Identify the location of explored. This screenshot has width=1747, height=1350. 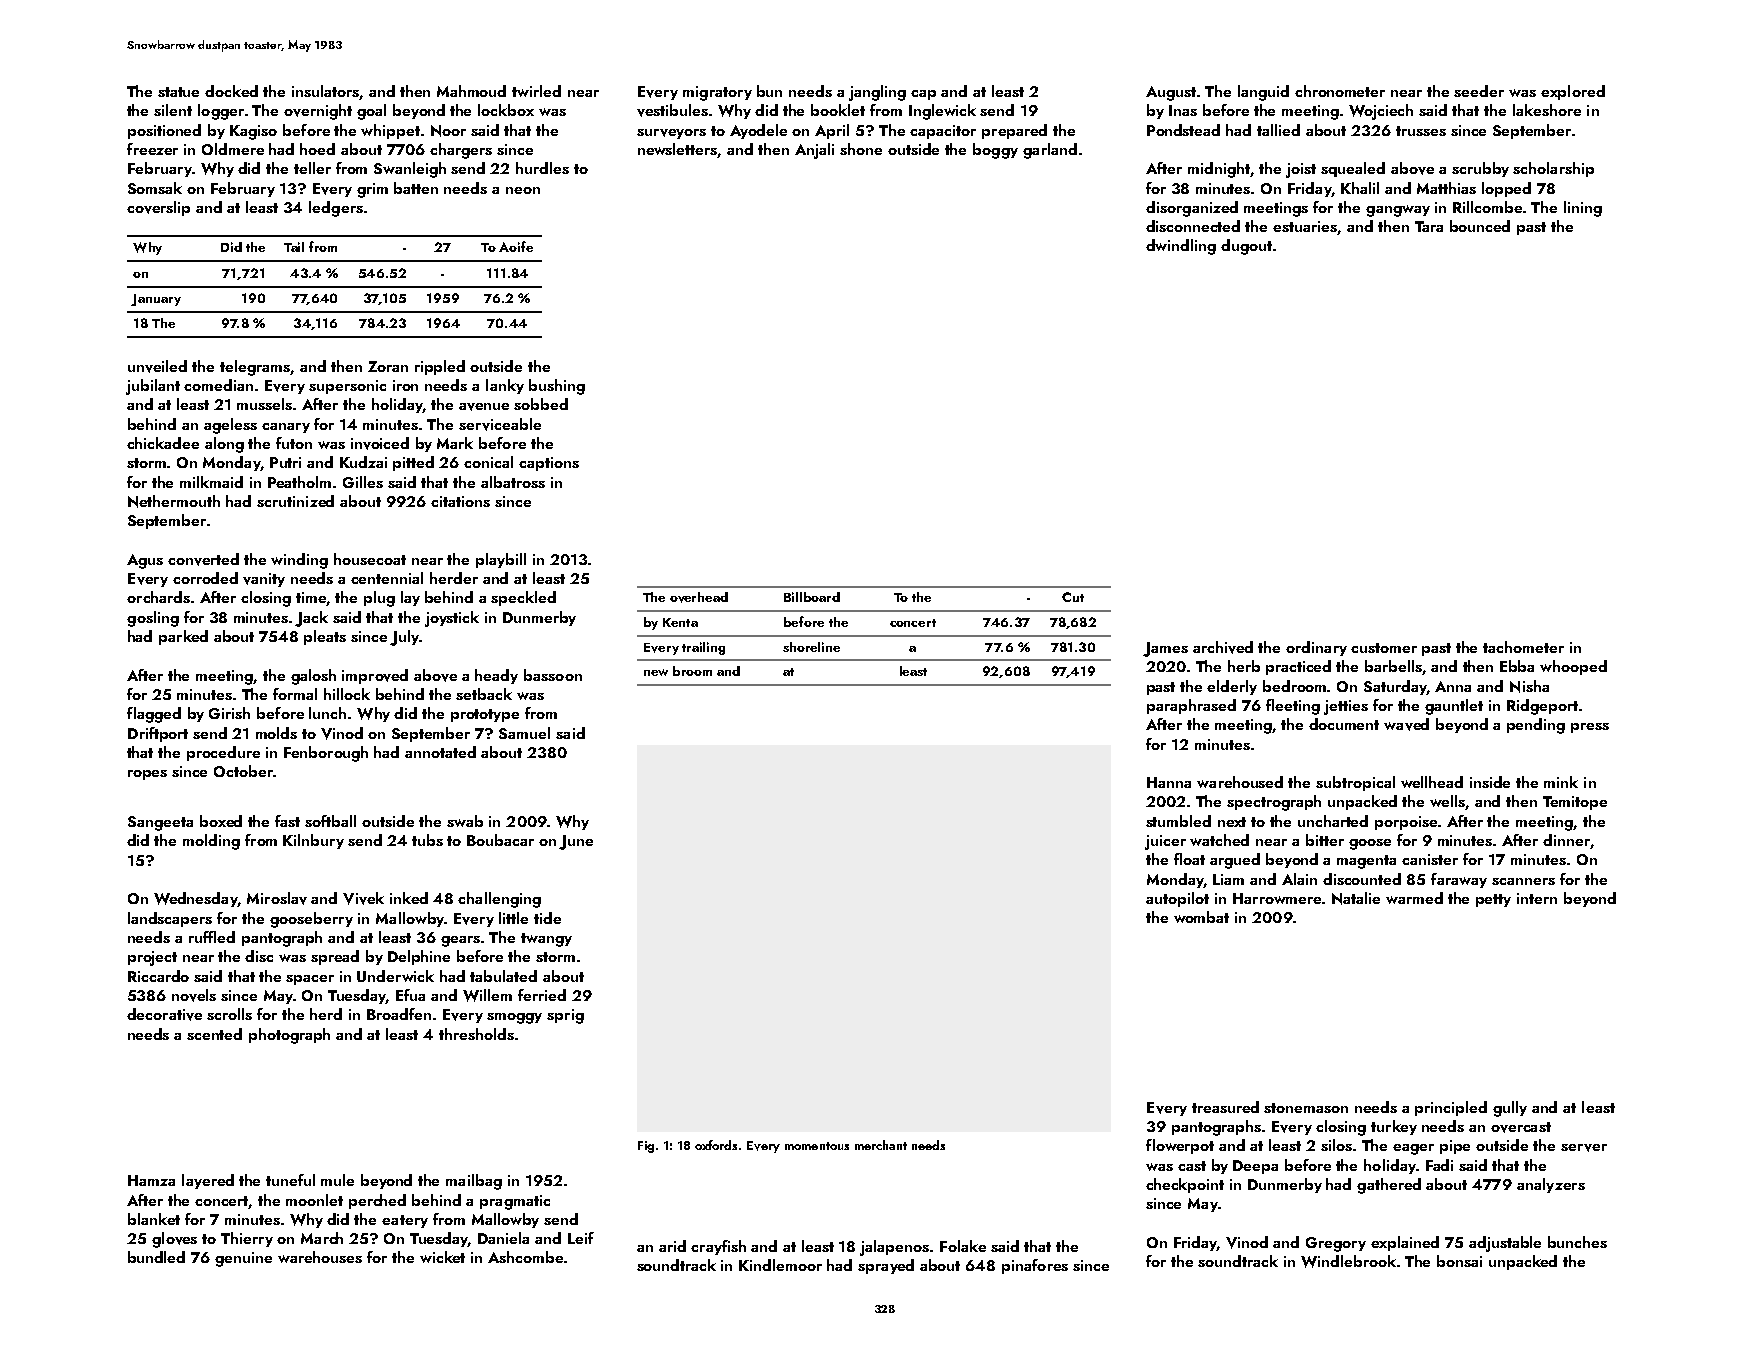
(1573, 92).
